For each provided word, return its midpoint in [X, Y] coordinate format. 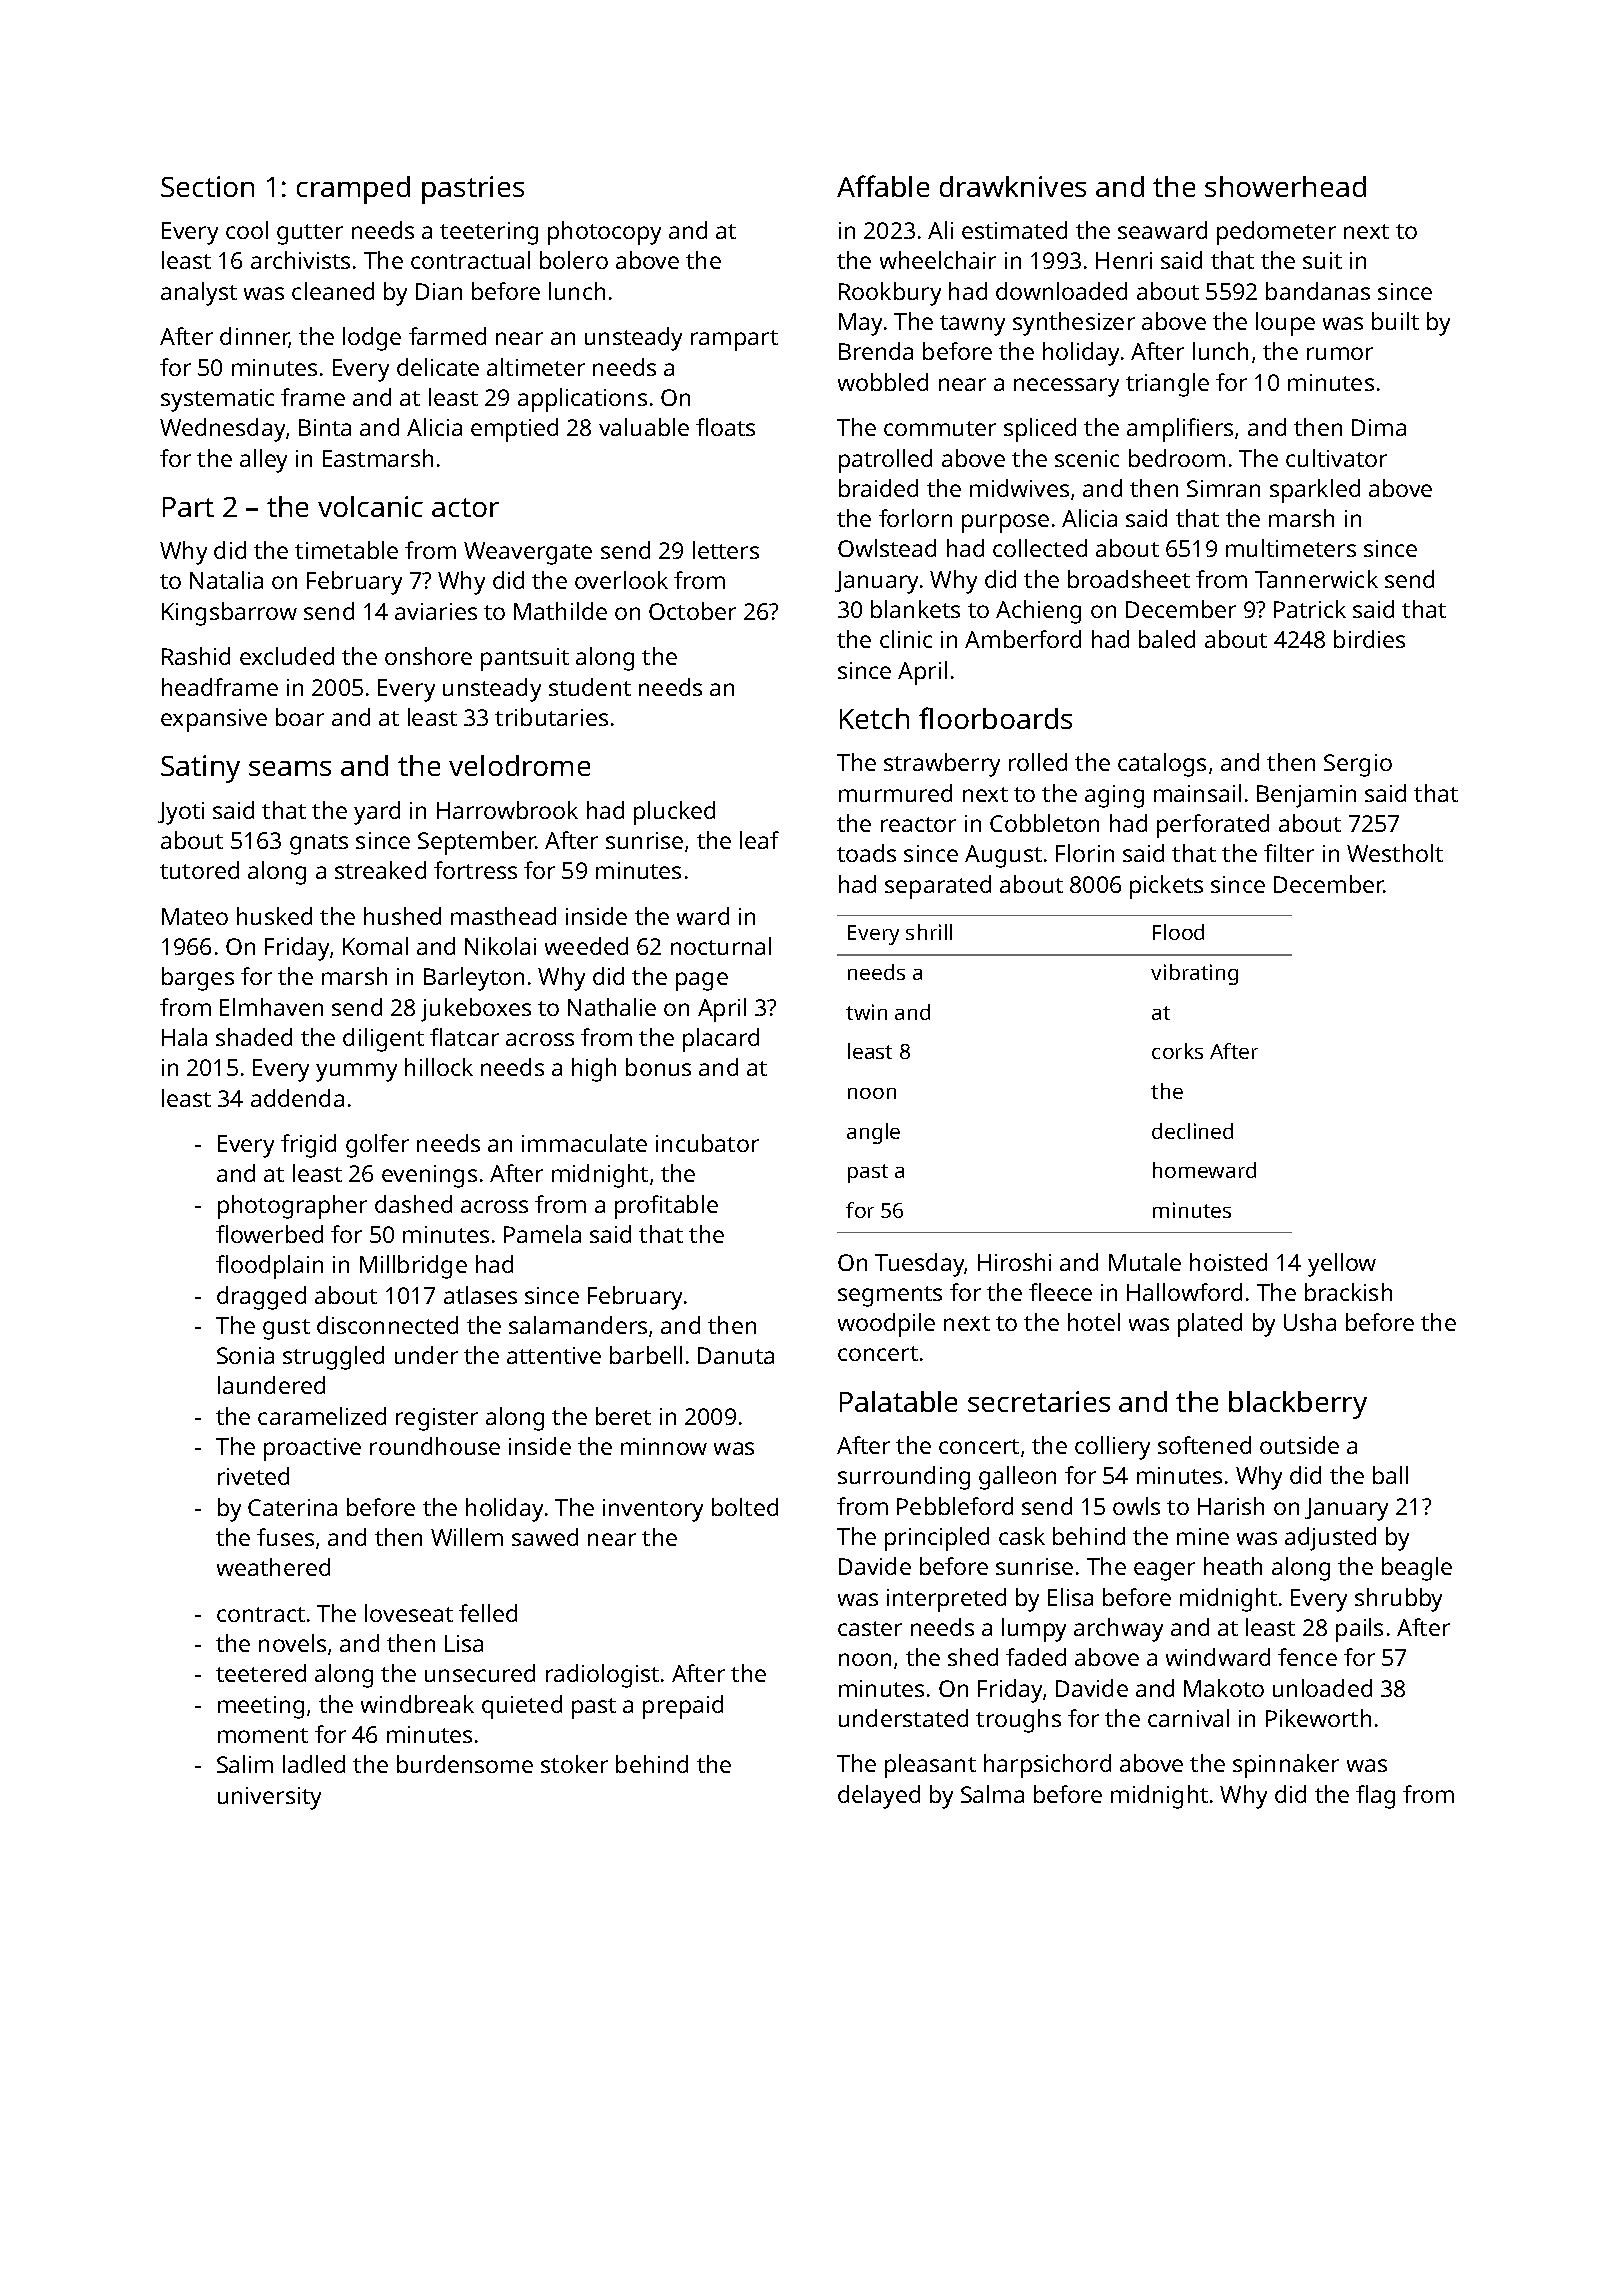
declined [1192, 1131]
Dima [1379, 427]
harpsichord [1047, 1766]
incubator [707, 1143]
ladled [314, 1764]
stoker [574, 1764]
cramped [353, 190]
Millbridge [413, 1267]
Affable [883, 186]
